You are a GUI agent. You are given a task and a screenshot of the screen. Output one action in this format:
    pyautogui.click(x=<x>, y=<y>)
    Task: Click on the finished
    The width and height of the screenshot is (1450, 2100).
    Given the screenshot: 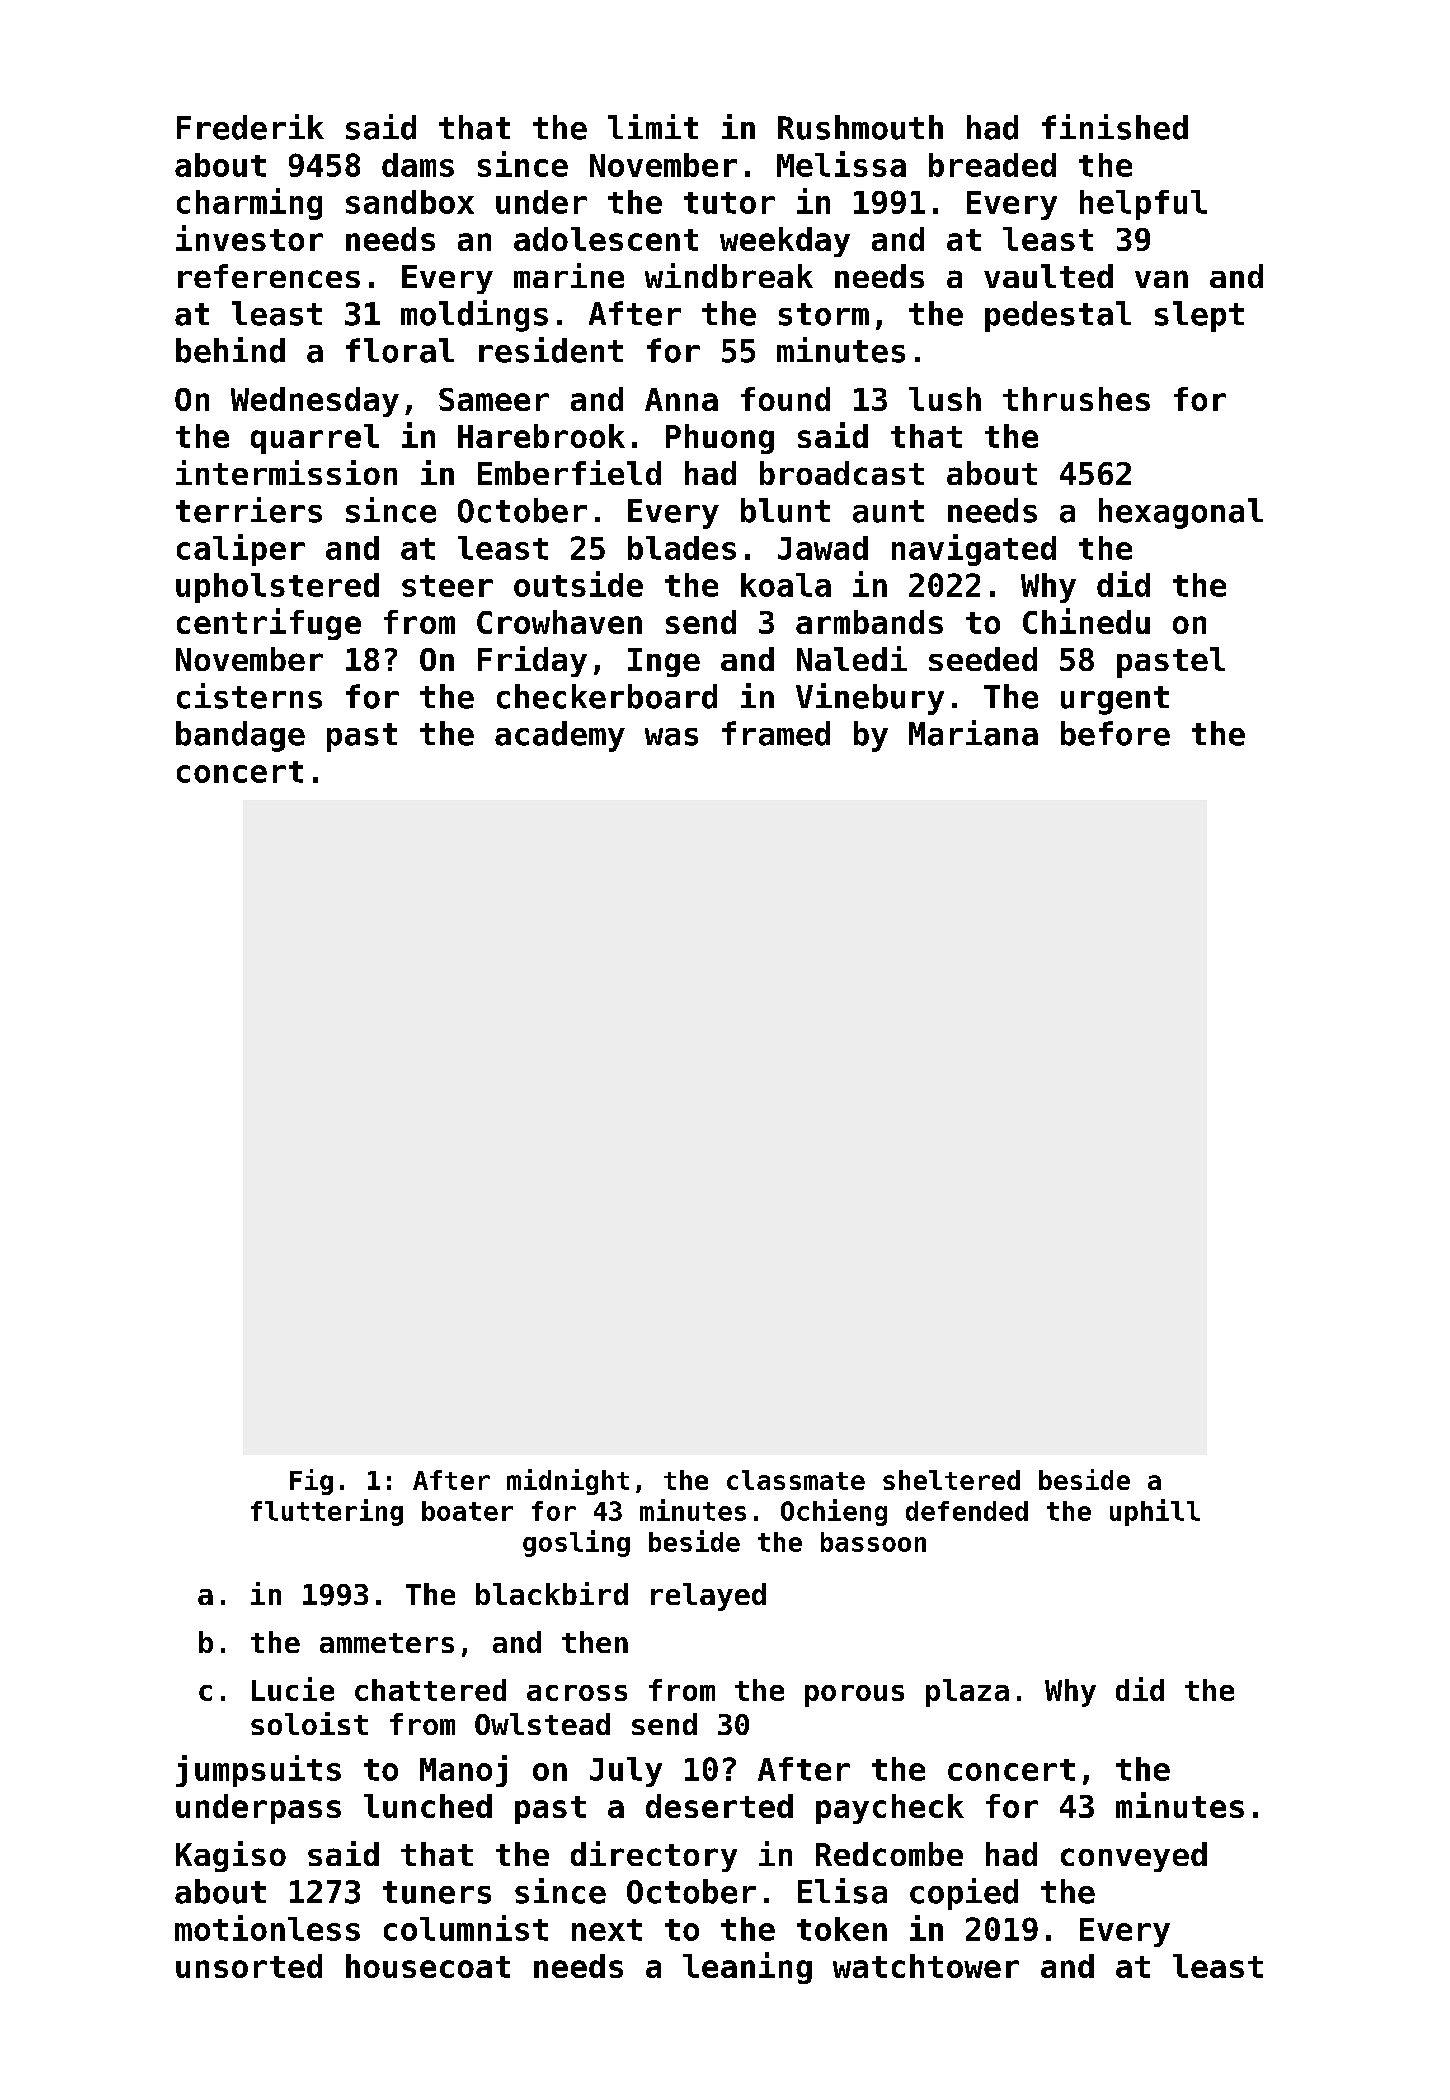 What is the action you would take?
    pyautogui.click(x=1115, y=127)
